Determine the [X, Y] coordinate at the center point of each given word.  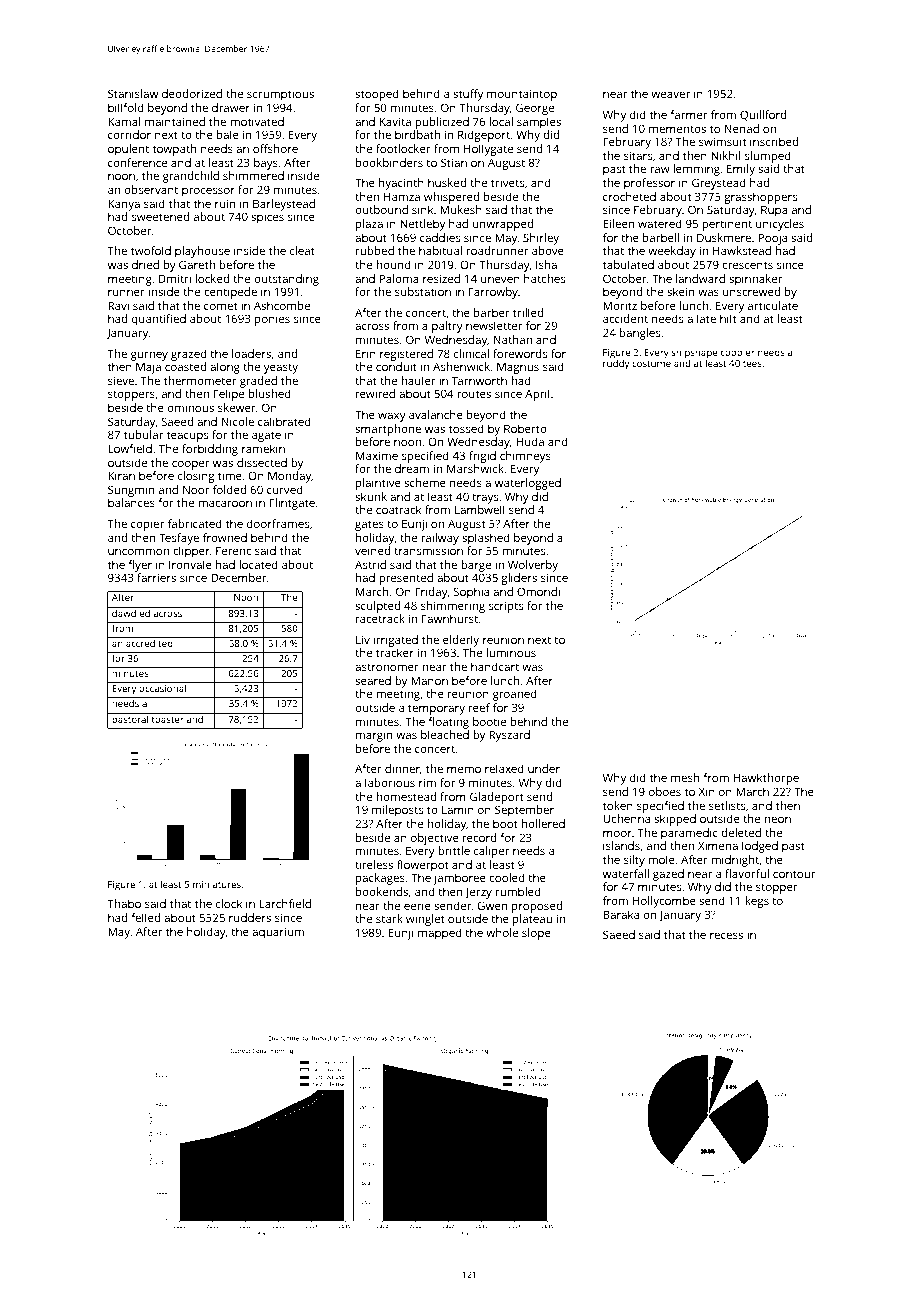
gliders [519, 579]
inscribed [774, 141]
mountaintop [522, 95]
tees [752, 364]
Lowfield [130, 448]
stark [389, 918]
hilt [728, 318]
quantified [159, 320]
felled [145, 917]
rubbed [375, 250]
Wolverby [533, 566]
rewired [375, 393]
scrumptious [280, 95]
